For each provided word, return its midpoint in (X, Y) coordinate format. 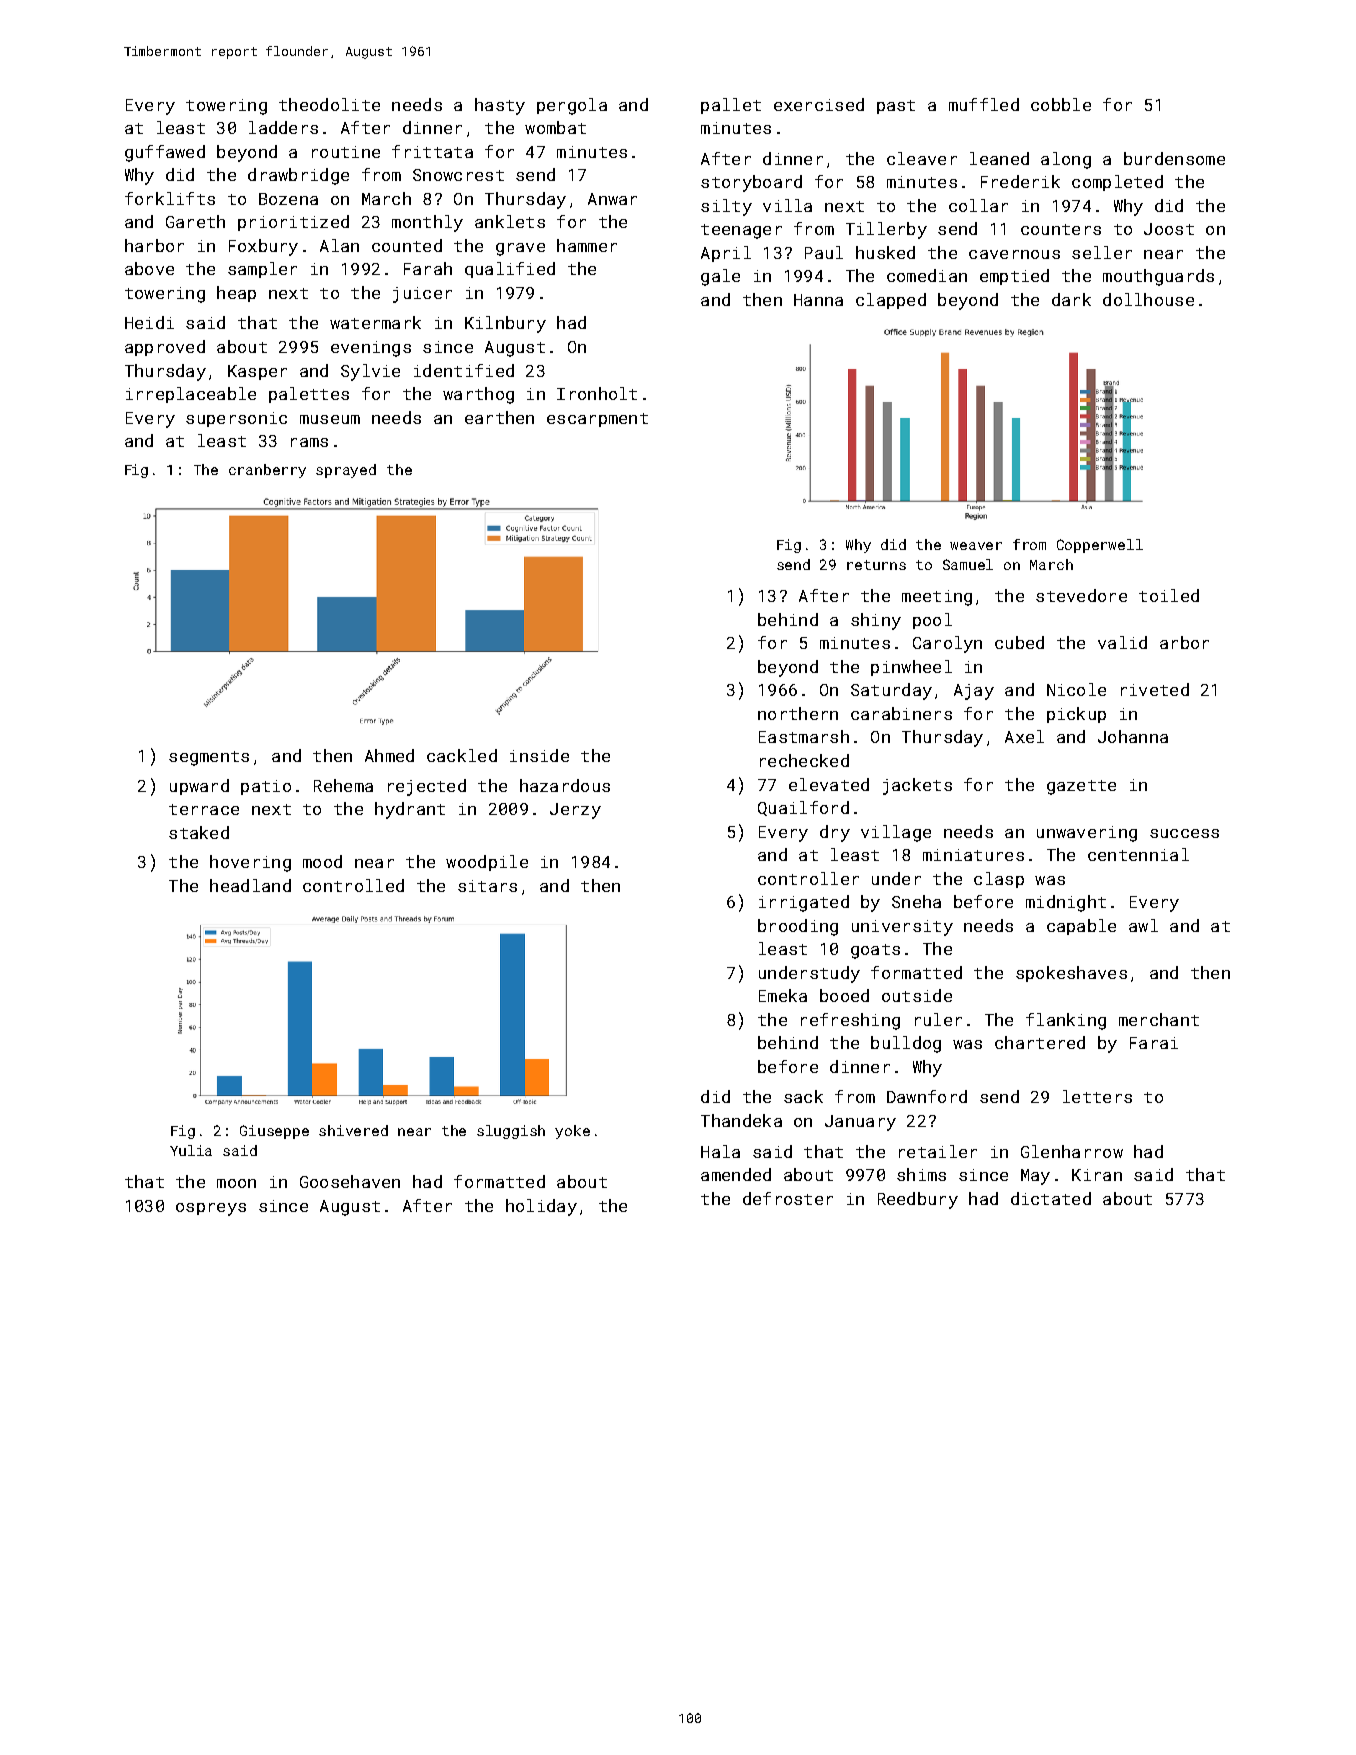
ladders (283, 127)
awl (1143, 925)
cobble (1061, 104)
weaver (976, 546)
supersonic (236, 419)
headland (250, 885)
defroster (788, 1198)
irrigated (804, 903)
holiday (541, 1207)
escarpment (597, 420)
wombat (555, 127)
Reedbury (918, 1200)
